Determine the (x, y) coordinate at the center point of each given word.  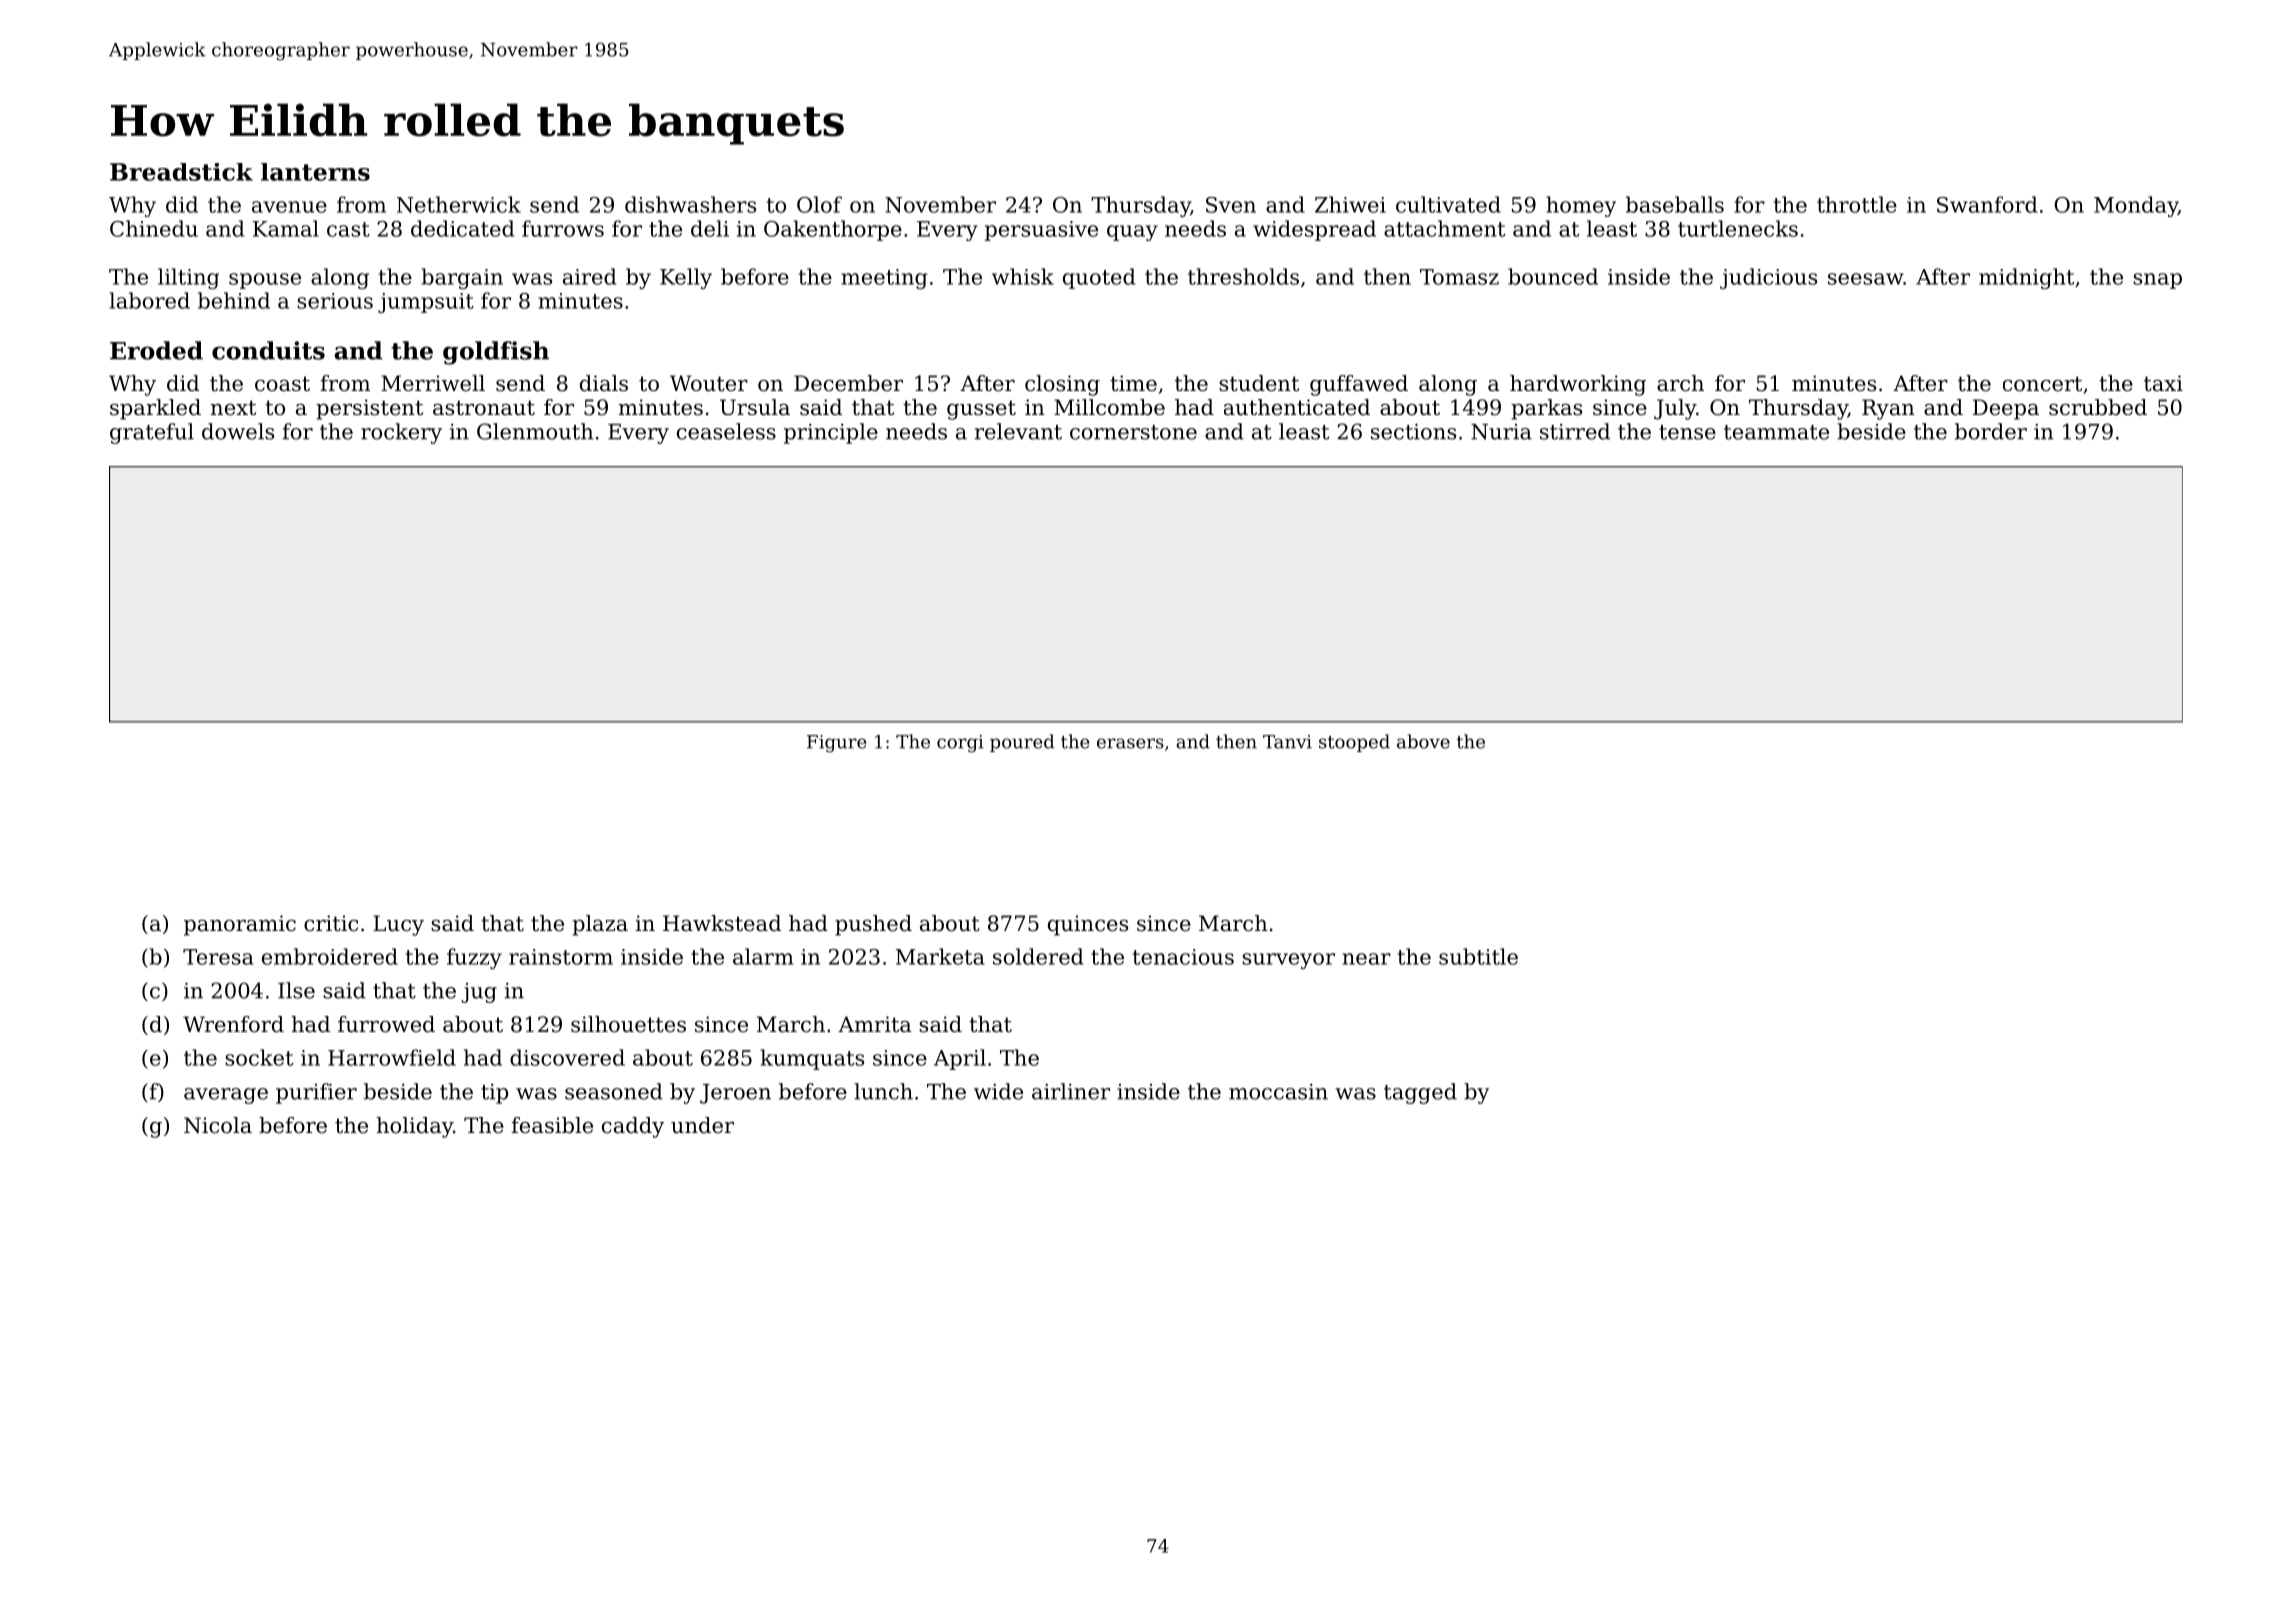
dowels (238, 431)
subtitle (1478, 956)
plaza (600, 925)
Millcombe (1109, 407)
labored (150, 300)
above (1423, 741)
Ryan (1888, 409)
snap (2157, 281)
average (226, 1096)
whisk (1023, 276)
